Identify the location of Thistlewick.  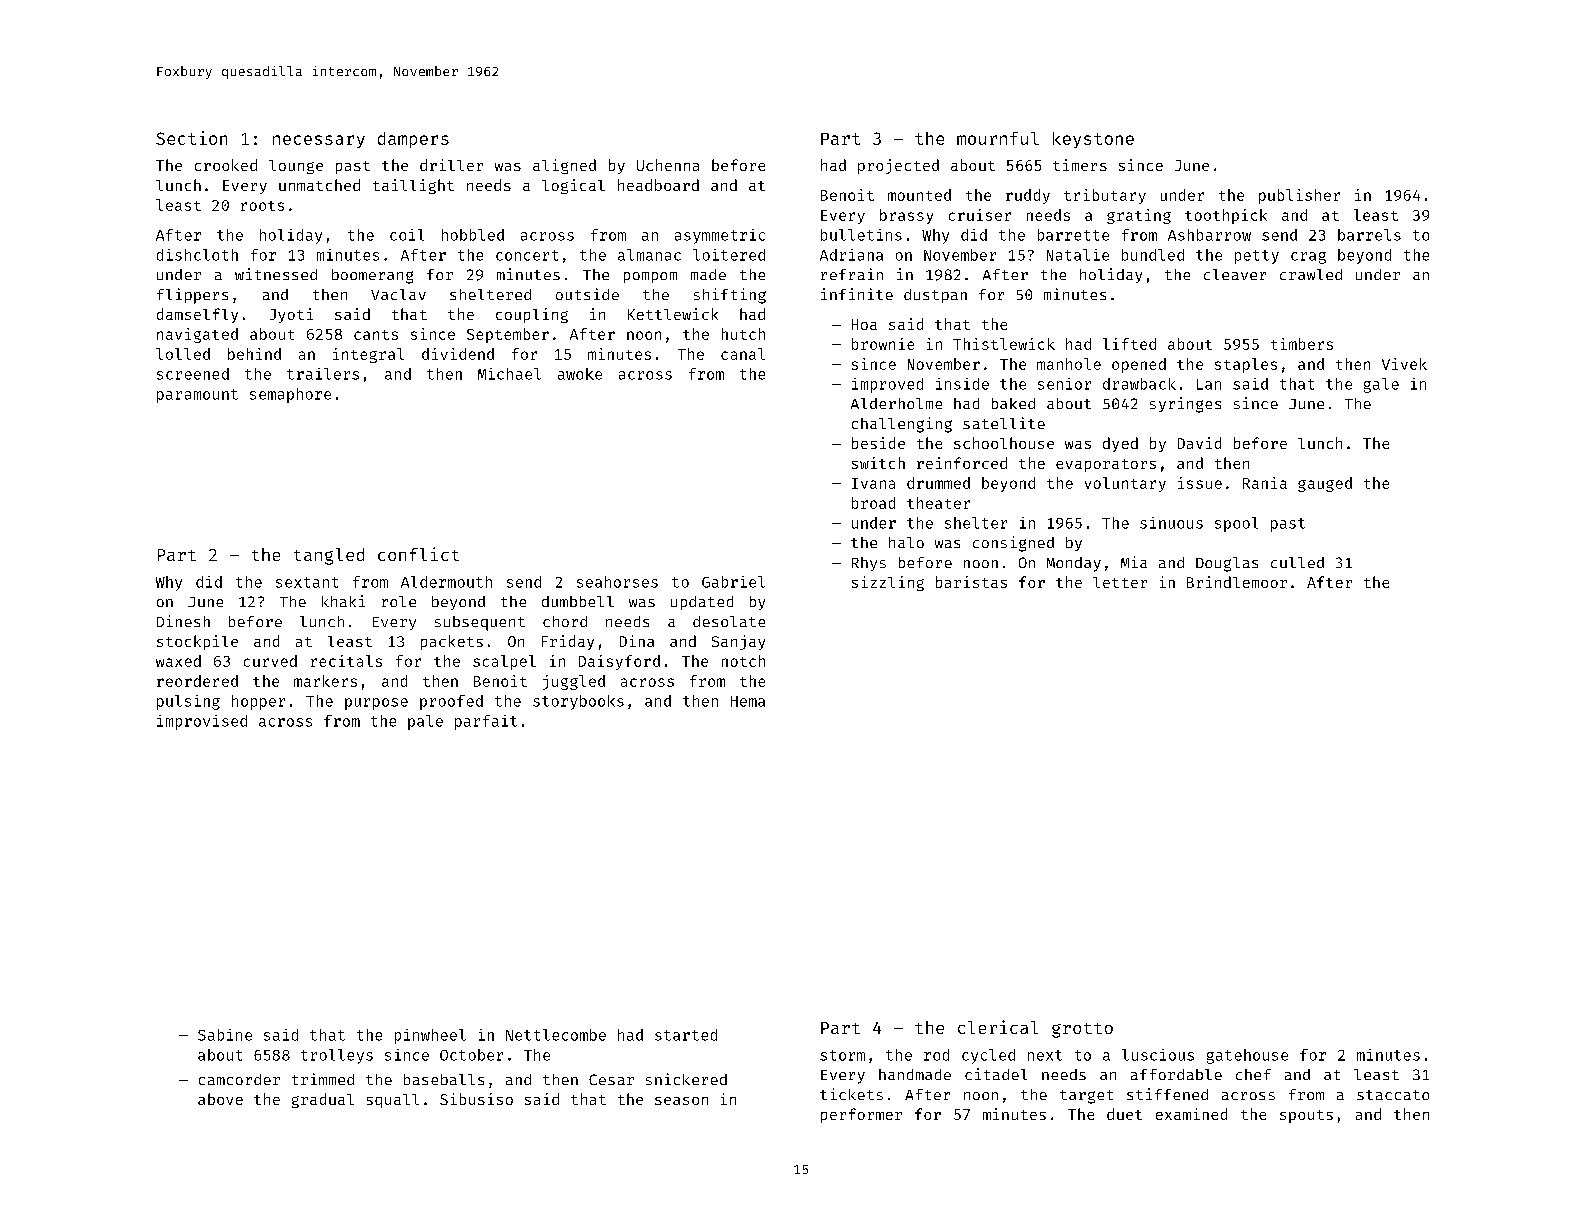
(1004, 344).
